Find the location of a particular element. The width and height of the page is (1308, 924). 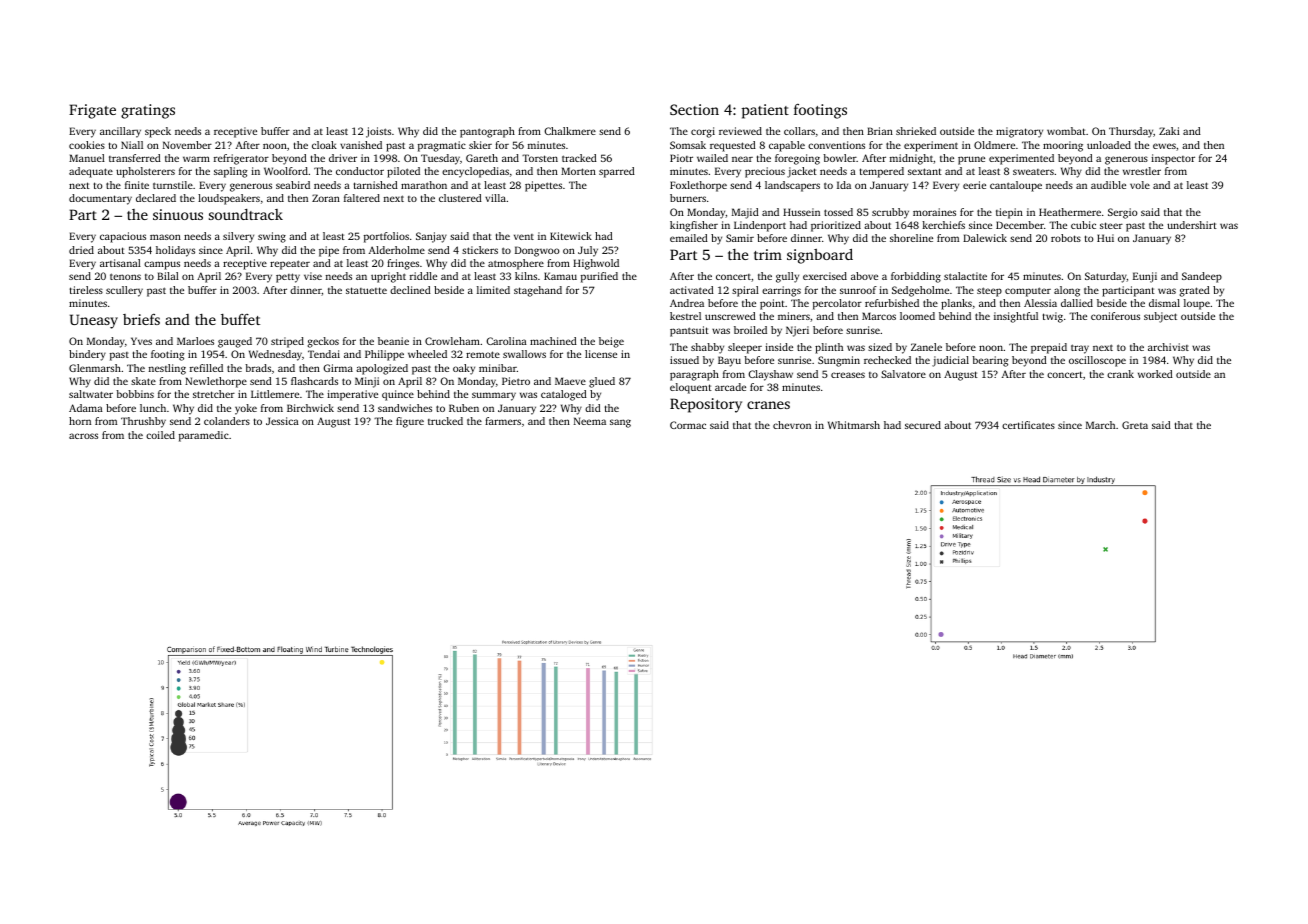

Section is located at coordinates (694, 109).
